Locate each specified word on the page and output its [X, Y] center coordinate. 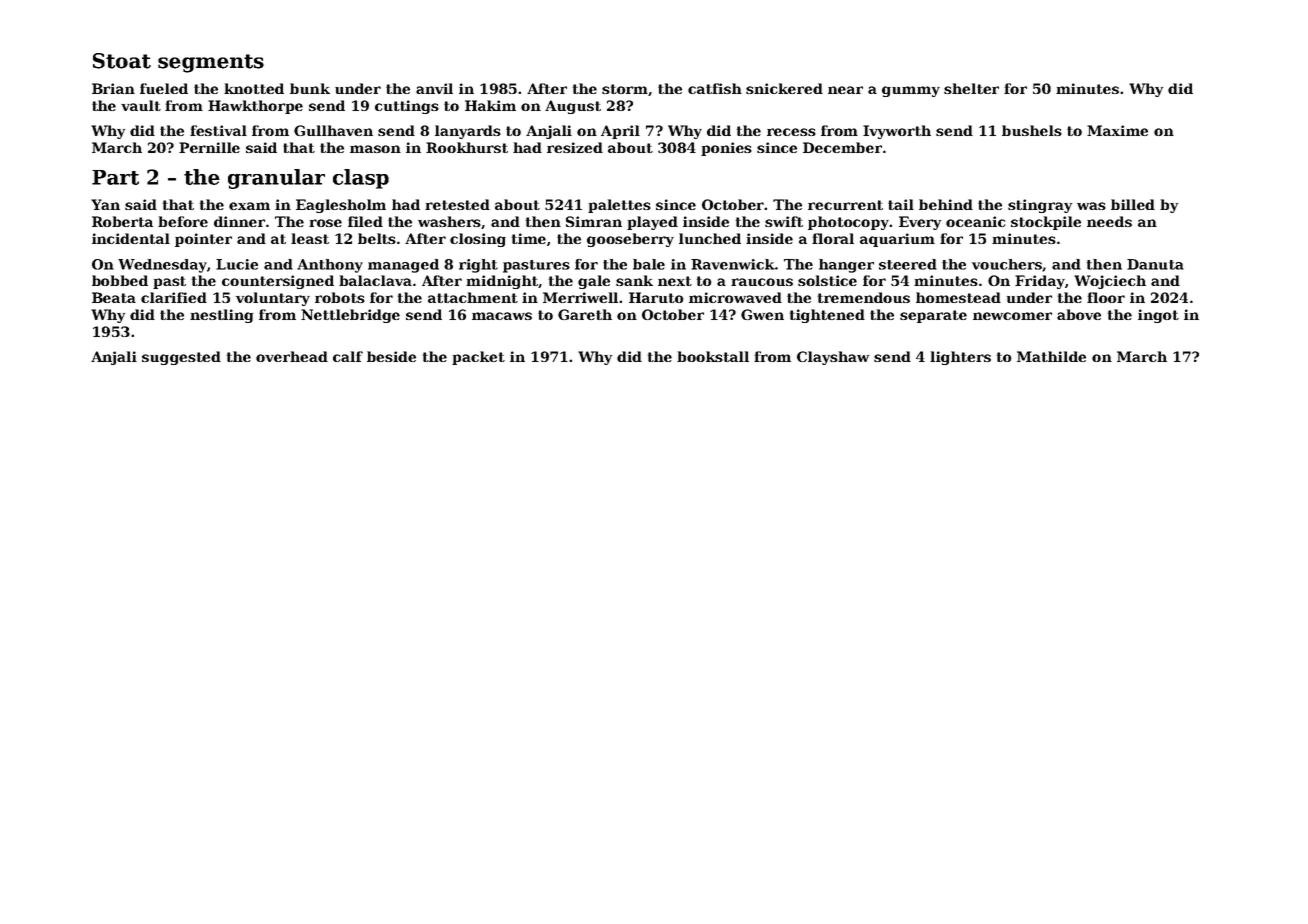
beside [391, 356]
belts [377, 238]
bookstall [713, 356]
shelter [971, 88]
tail [901, 204]
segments [211, 63]
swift [784, 221]
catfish [715, 88]
